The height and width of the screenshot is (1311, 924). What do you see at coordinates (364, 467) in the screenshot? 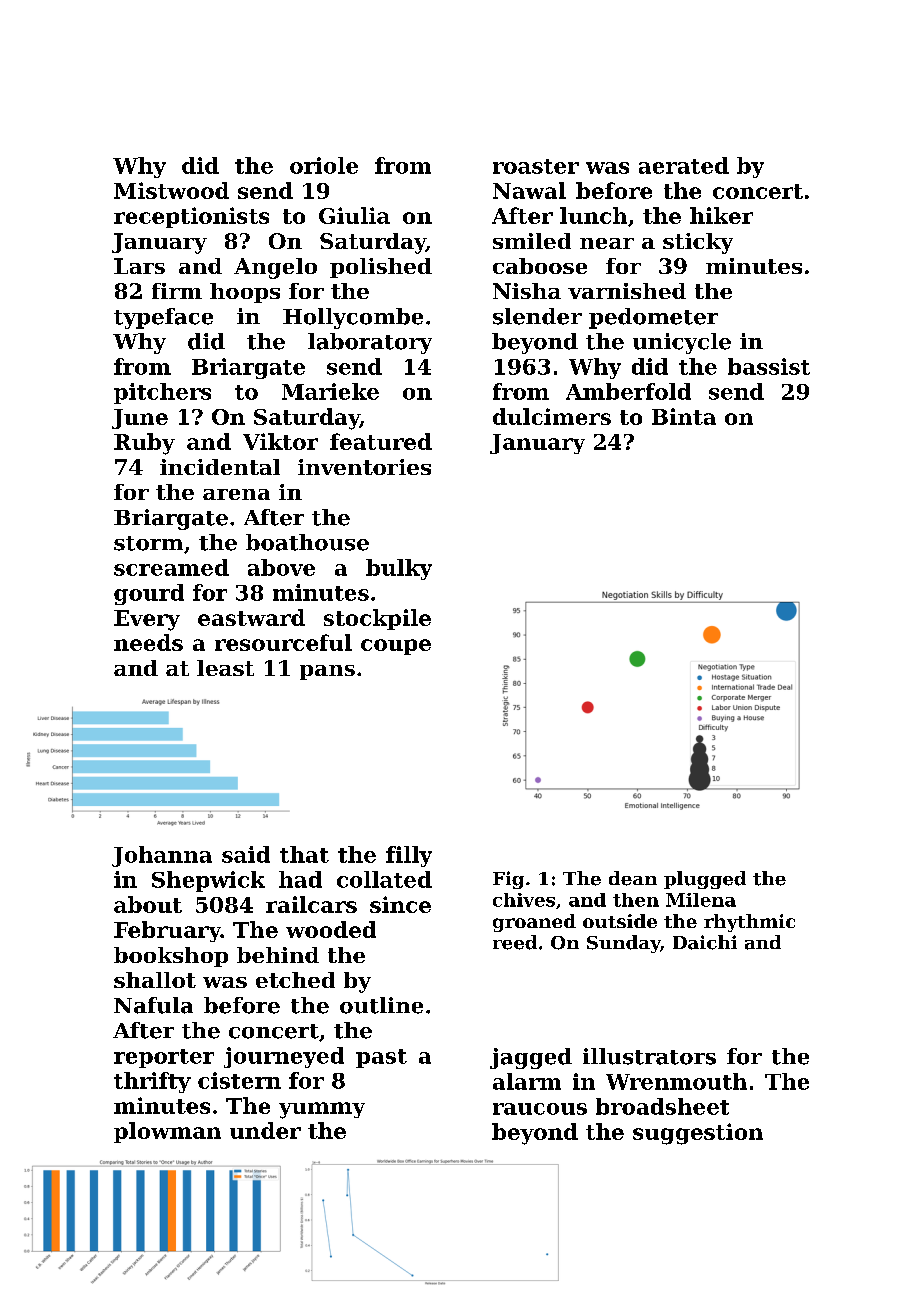
I see `inventories` at bounding box center [364, 467].
